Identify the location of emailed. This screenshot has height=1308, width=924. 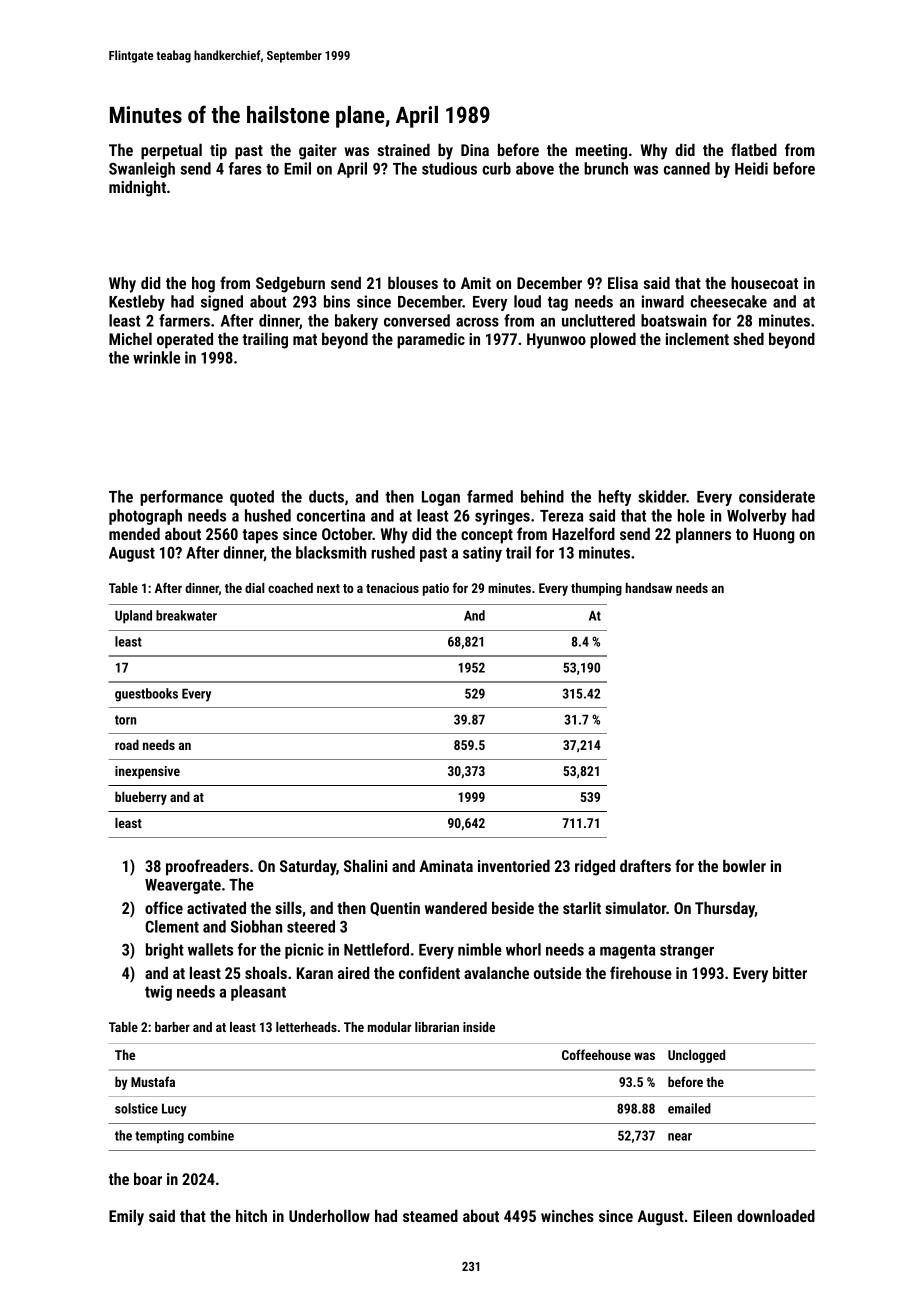
(689, 1108).
